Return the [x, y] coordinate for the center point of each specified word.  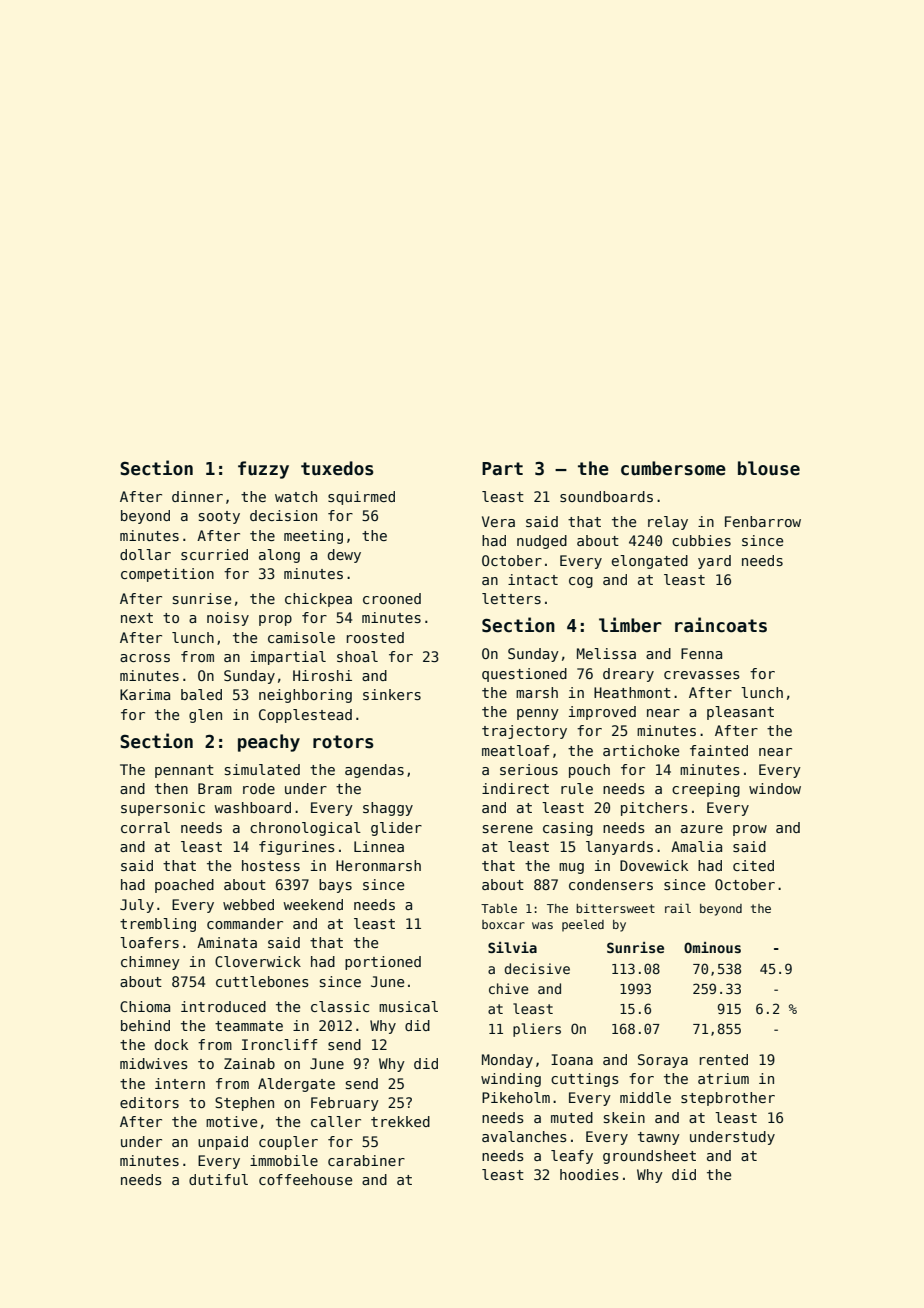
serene [508, 829]
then [171, 788]
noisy [228, 619]
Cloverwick [258, 961]
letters [511, 598]
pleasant [740, 713]
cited [753, 865]
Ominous [712, 947]
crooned [392, 598]
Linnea [379, 846]
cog [581, 582]
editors [149, 1102]
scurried [214, 554]
